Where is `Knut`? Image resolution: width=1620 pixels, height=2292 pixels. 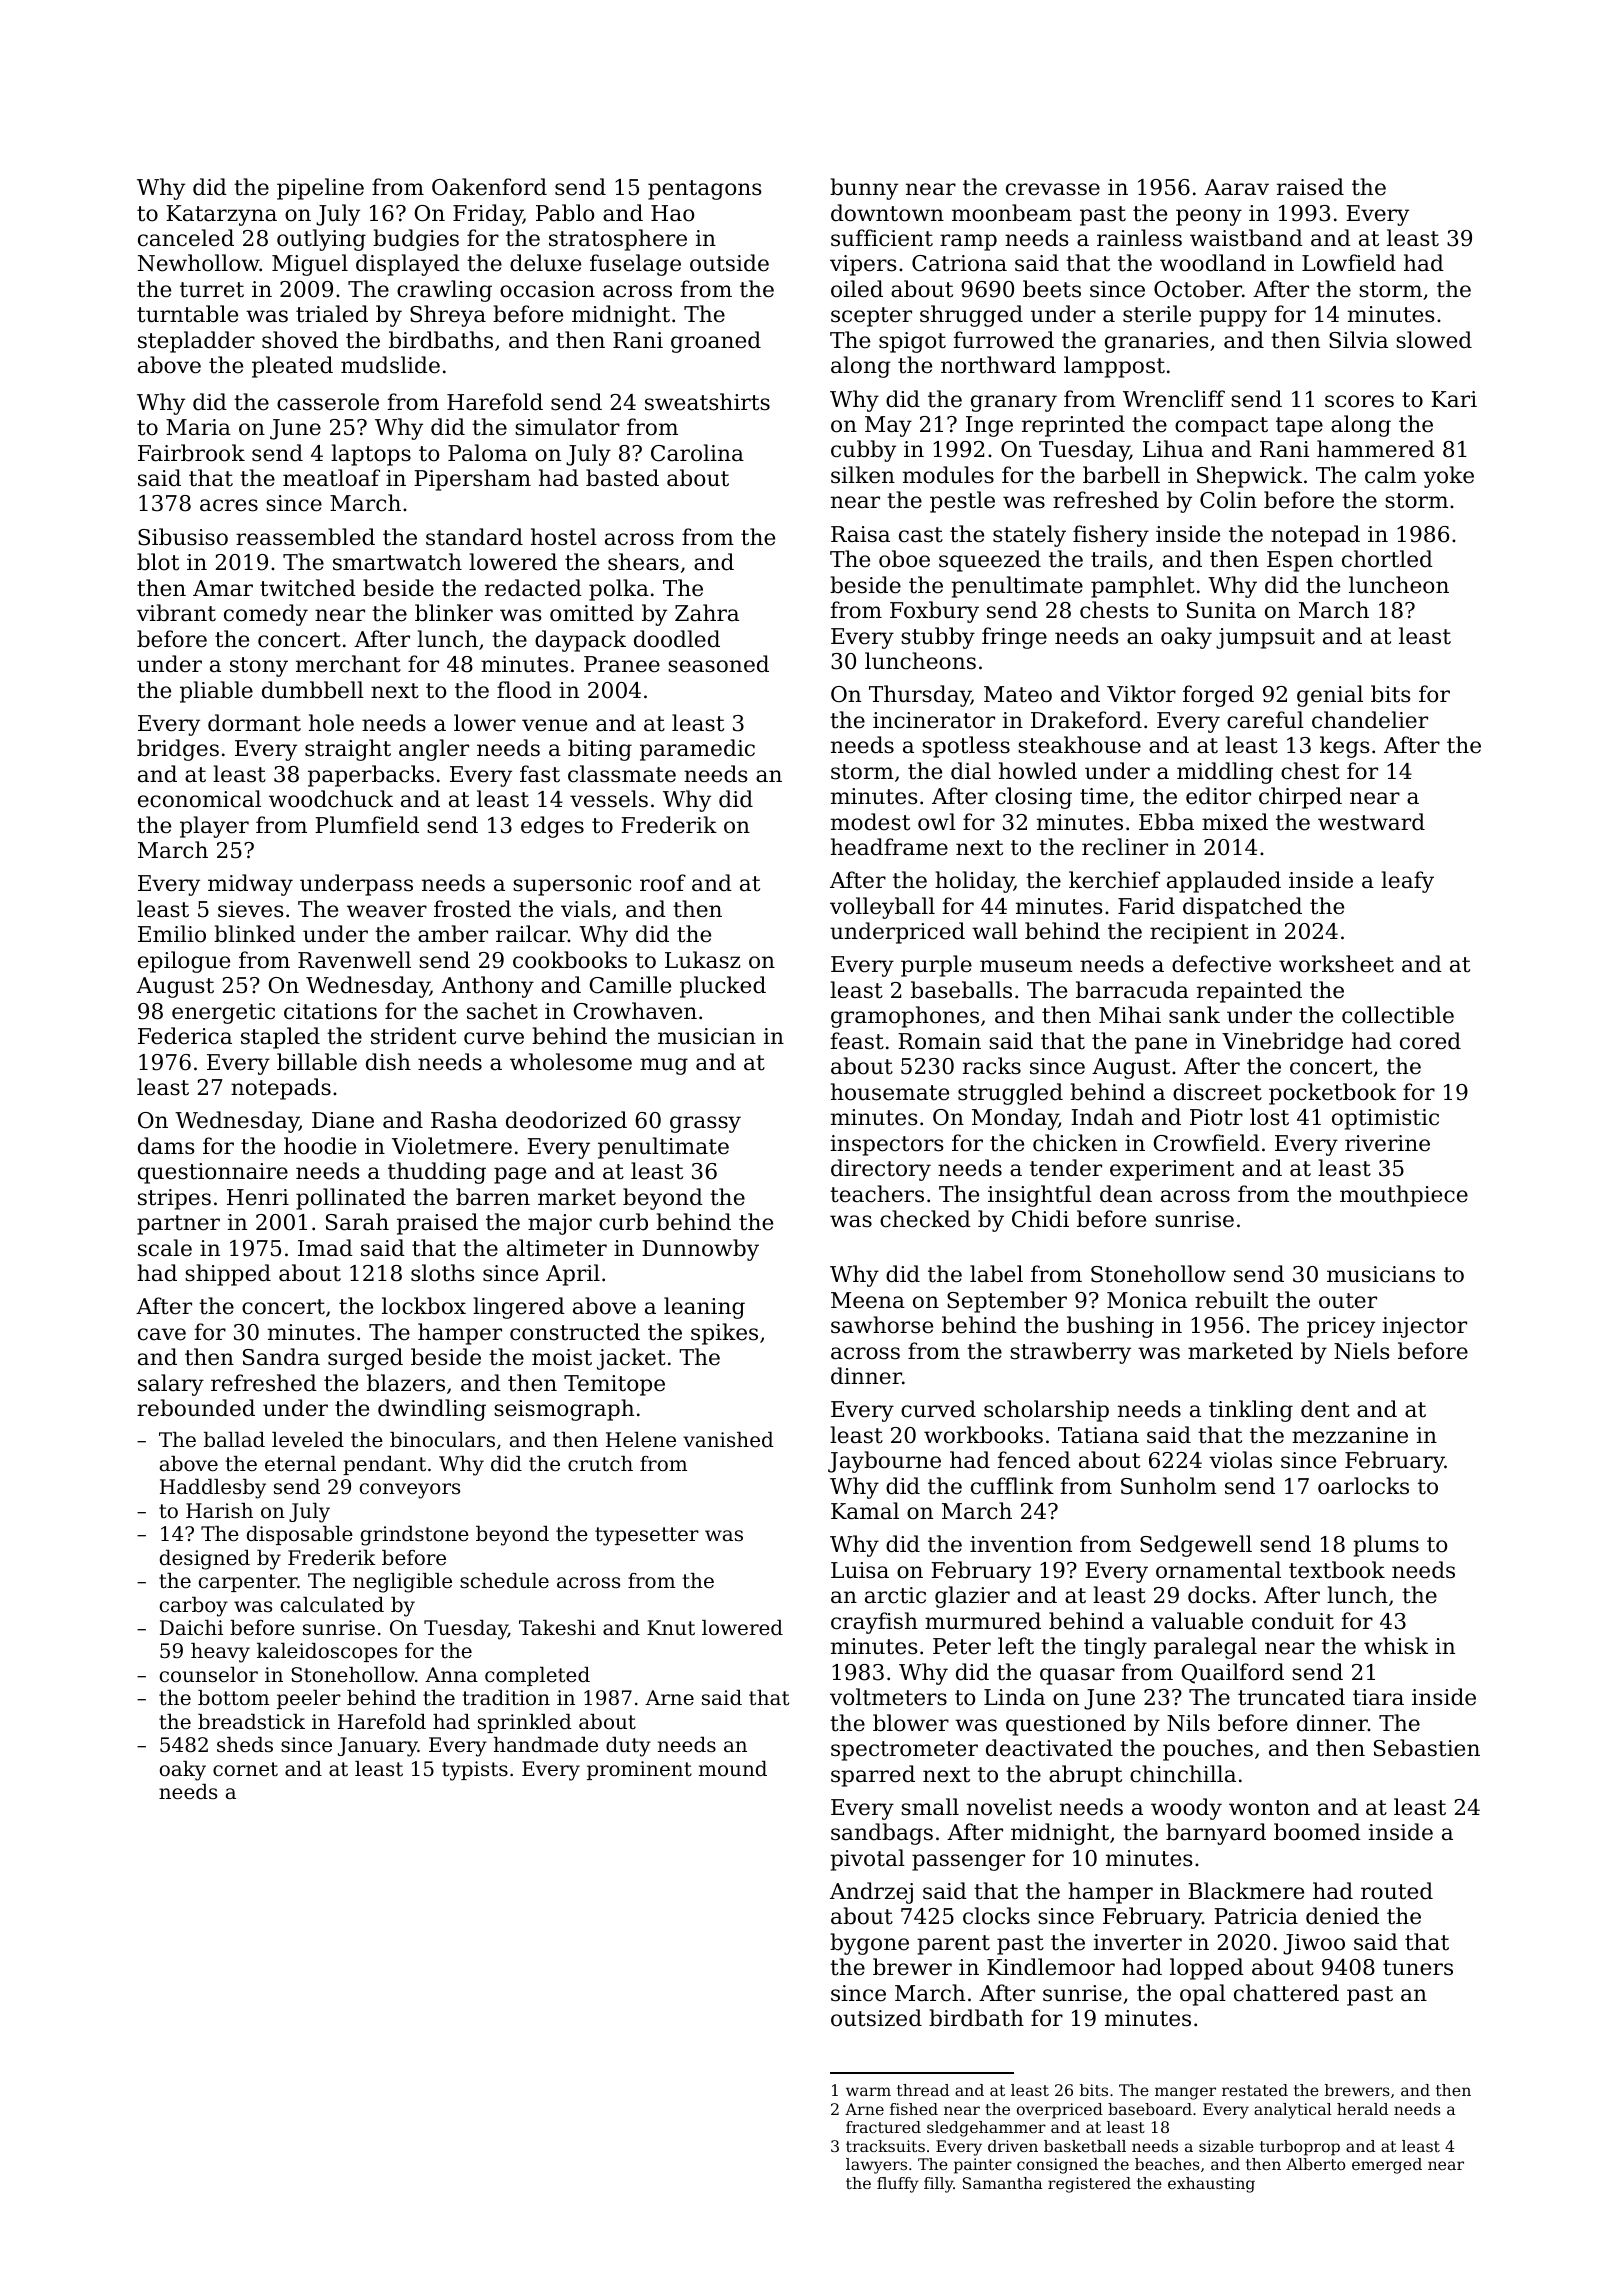
Knut is located at coordinates (671, 1627).
